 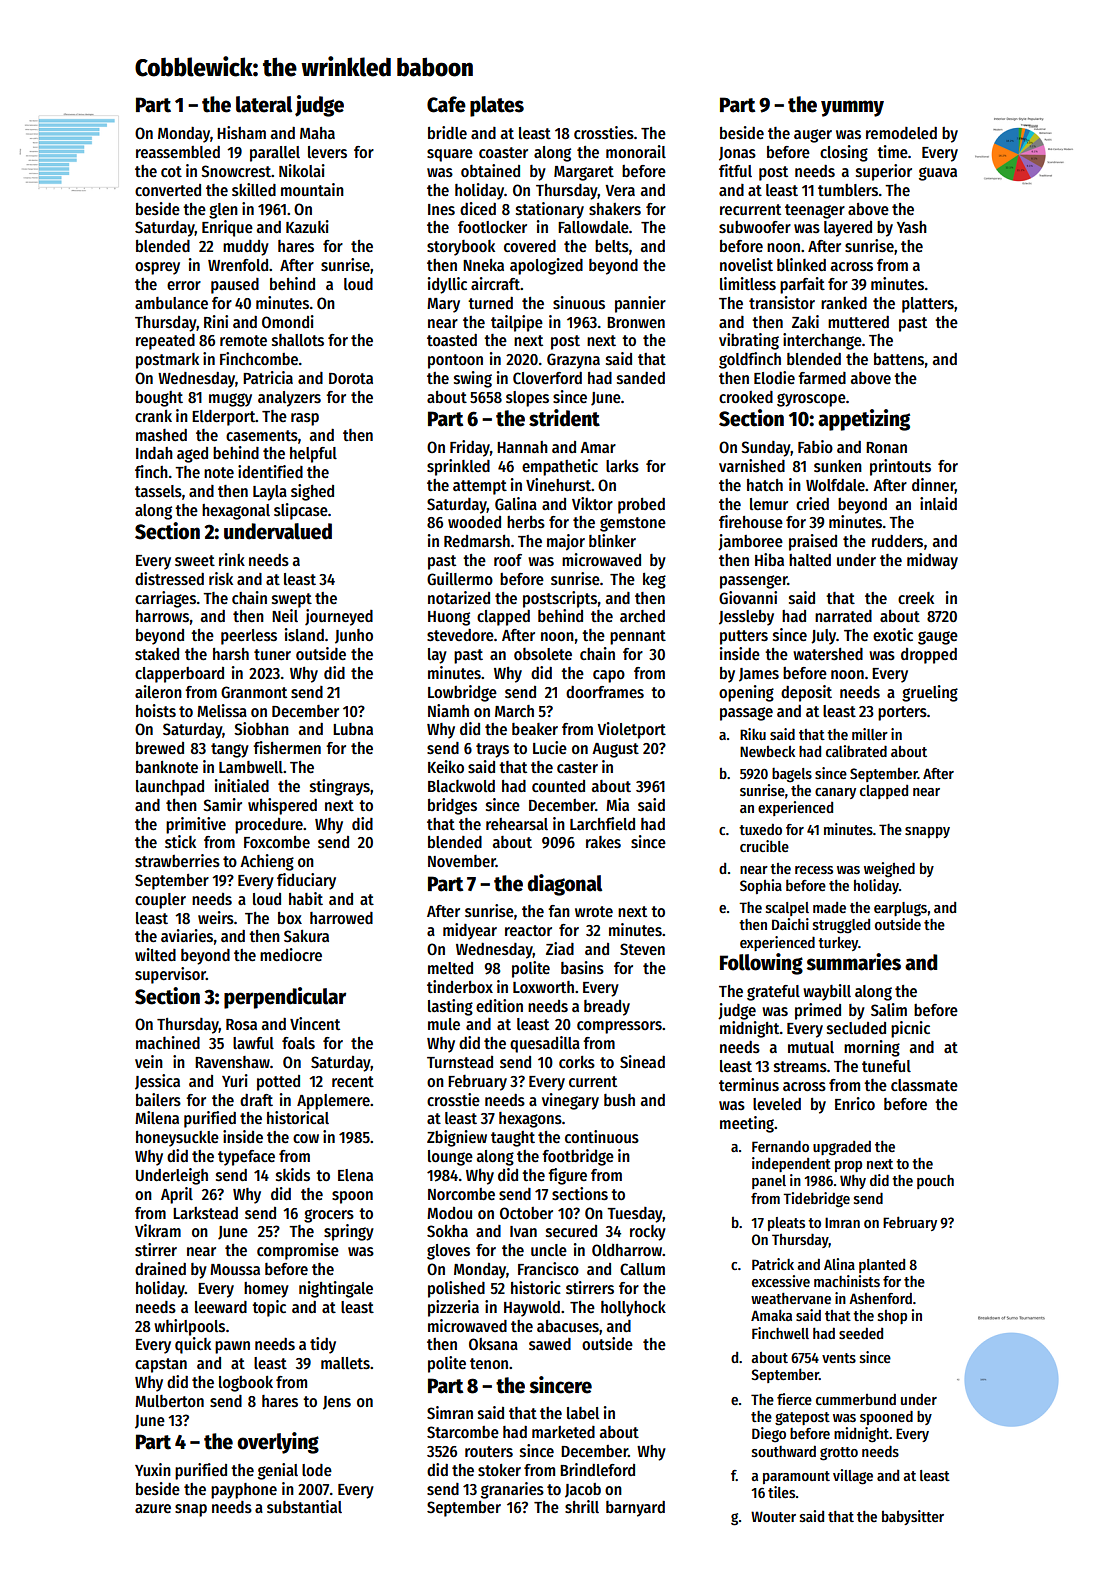 What do you see at coordinates (838, 466) in the screenshot?
I see `sunken` at bounding box center [838, 466].
